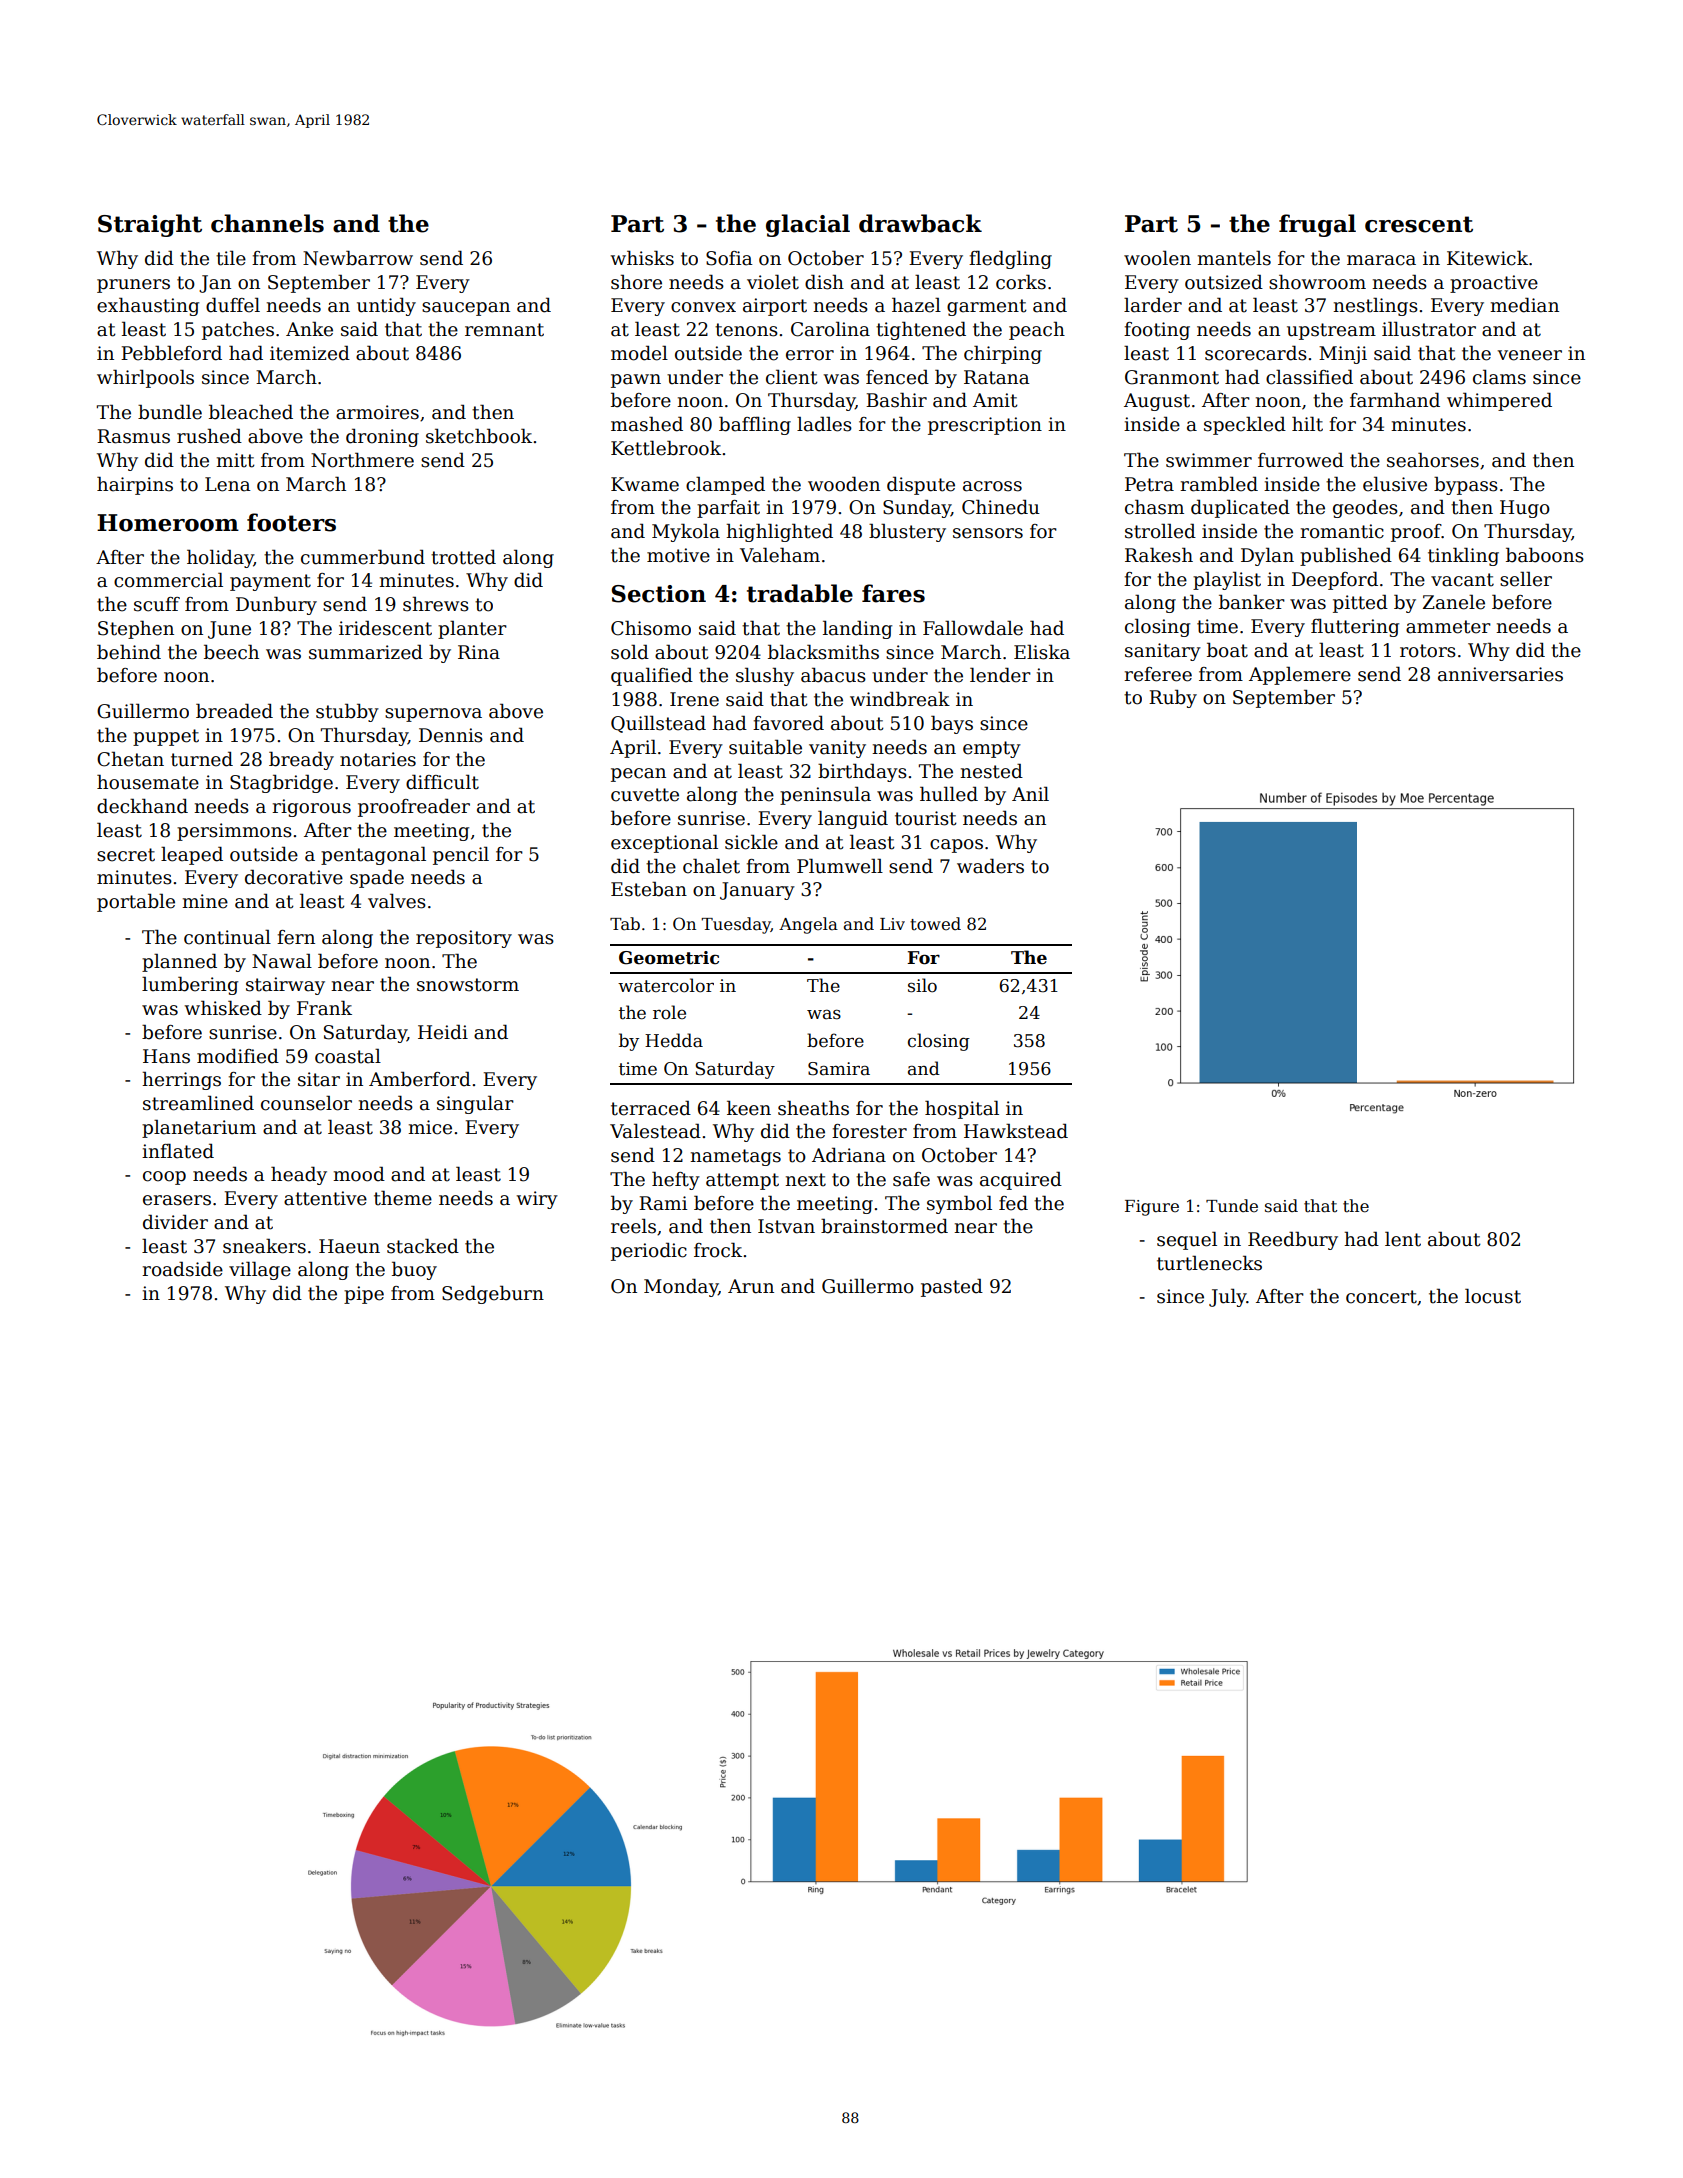 Image resolution: width=1683 pixels, height=2178 pixels. I want to click on whimpered, so click(1499, 401).
